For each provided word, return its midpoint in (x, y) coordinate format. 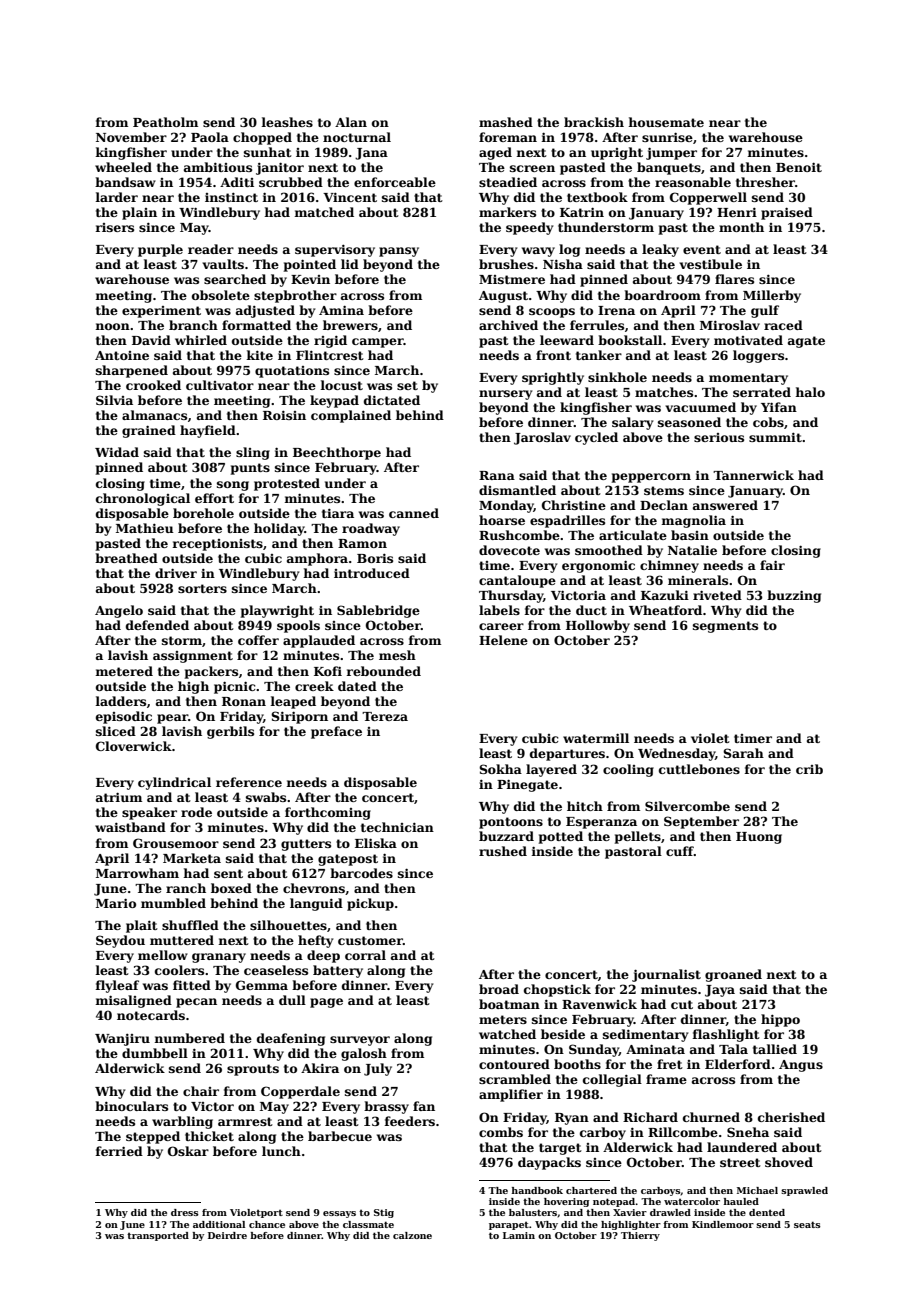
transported (158, 1236)
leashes (287, 122)
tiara (338, 513)
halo (810, 392)
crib (809, 769)
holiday (279, 529)
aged (495, 153)
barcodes (361, 873)
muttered (182, 940)
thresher (765, 182)
